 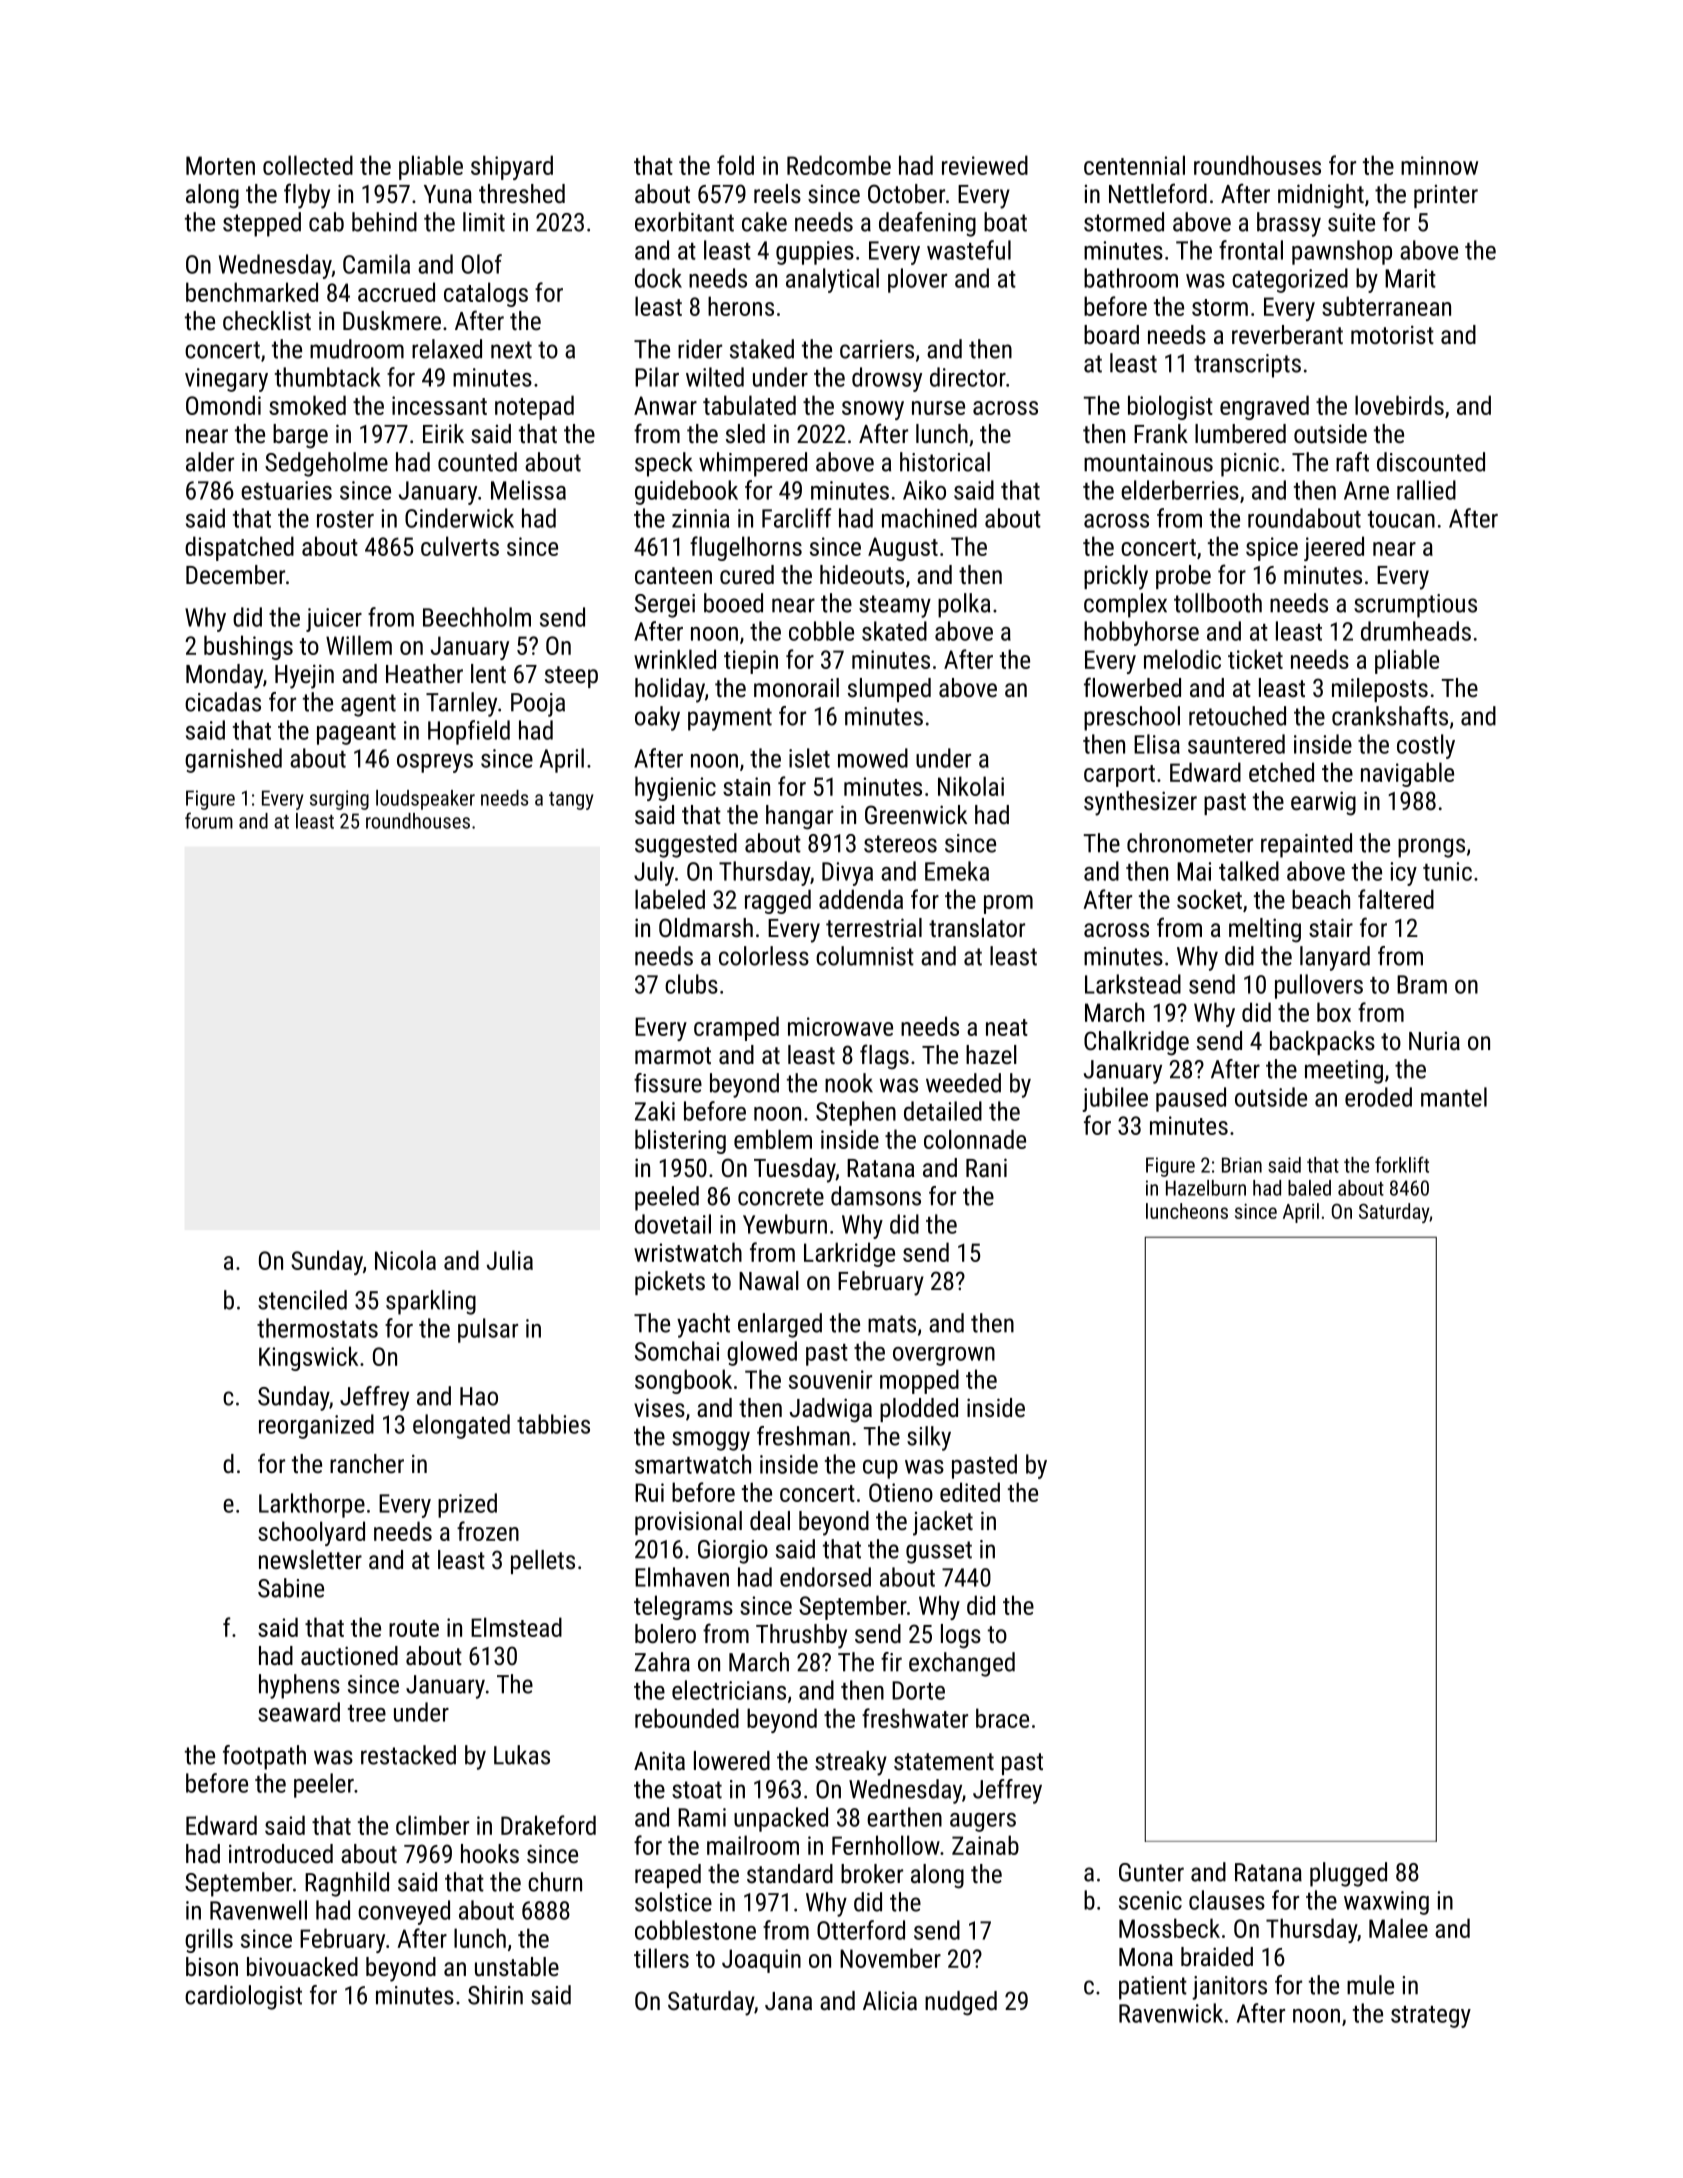 I want to click on collected, so click(x=308, y=165).
